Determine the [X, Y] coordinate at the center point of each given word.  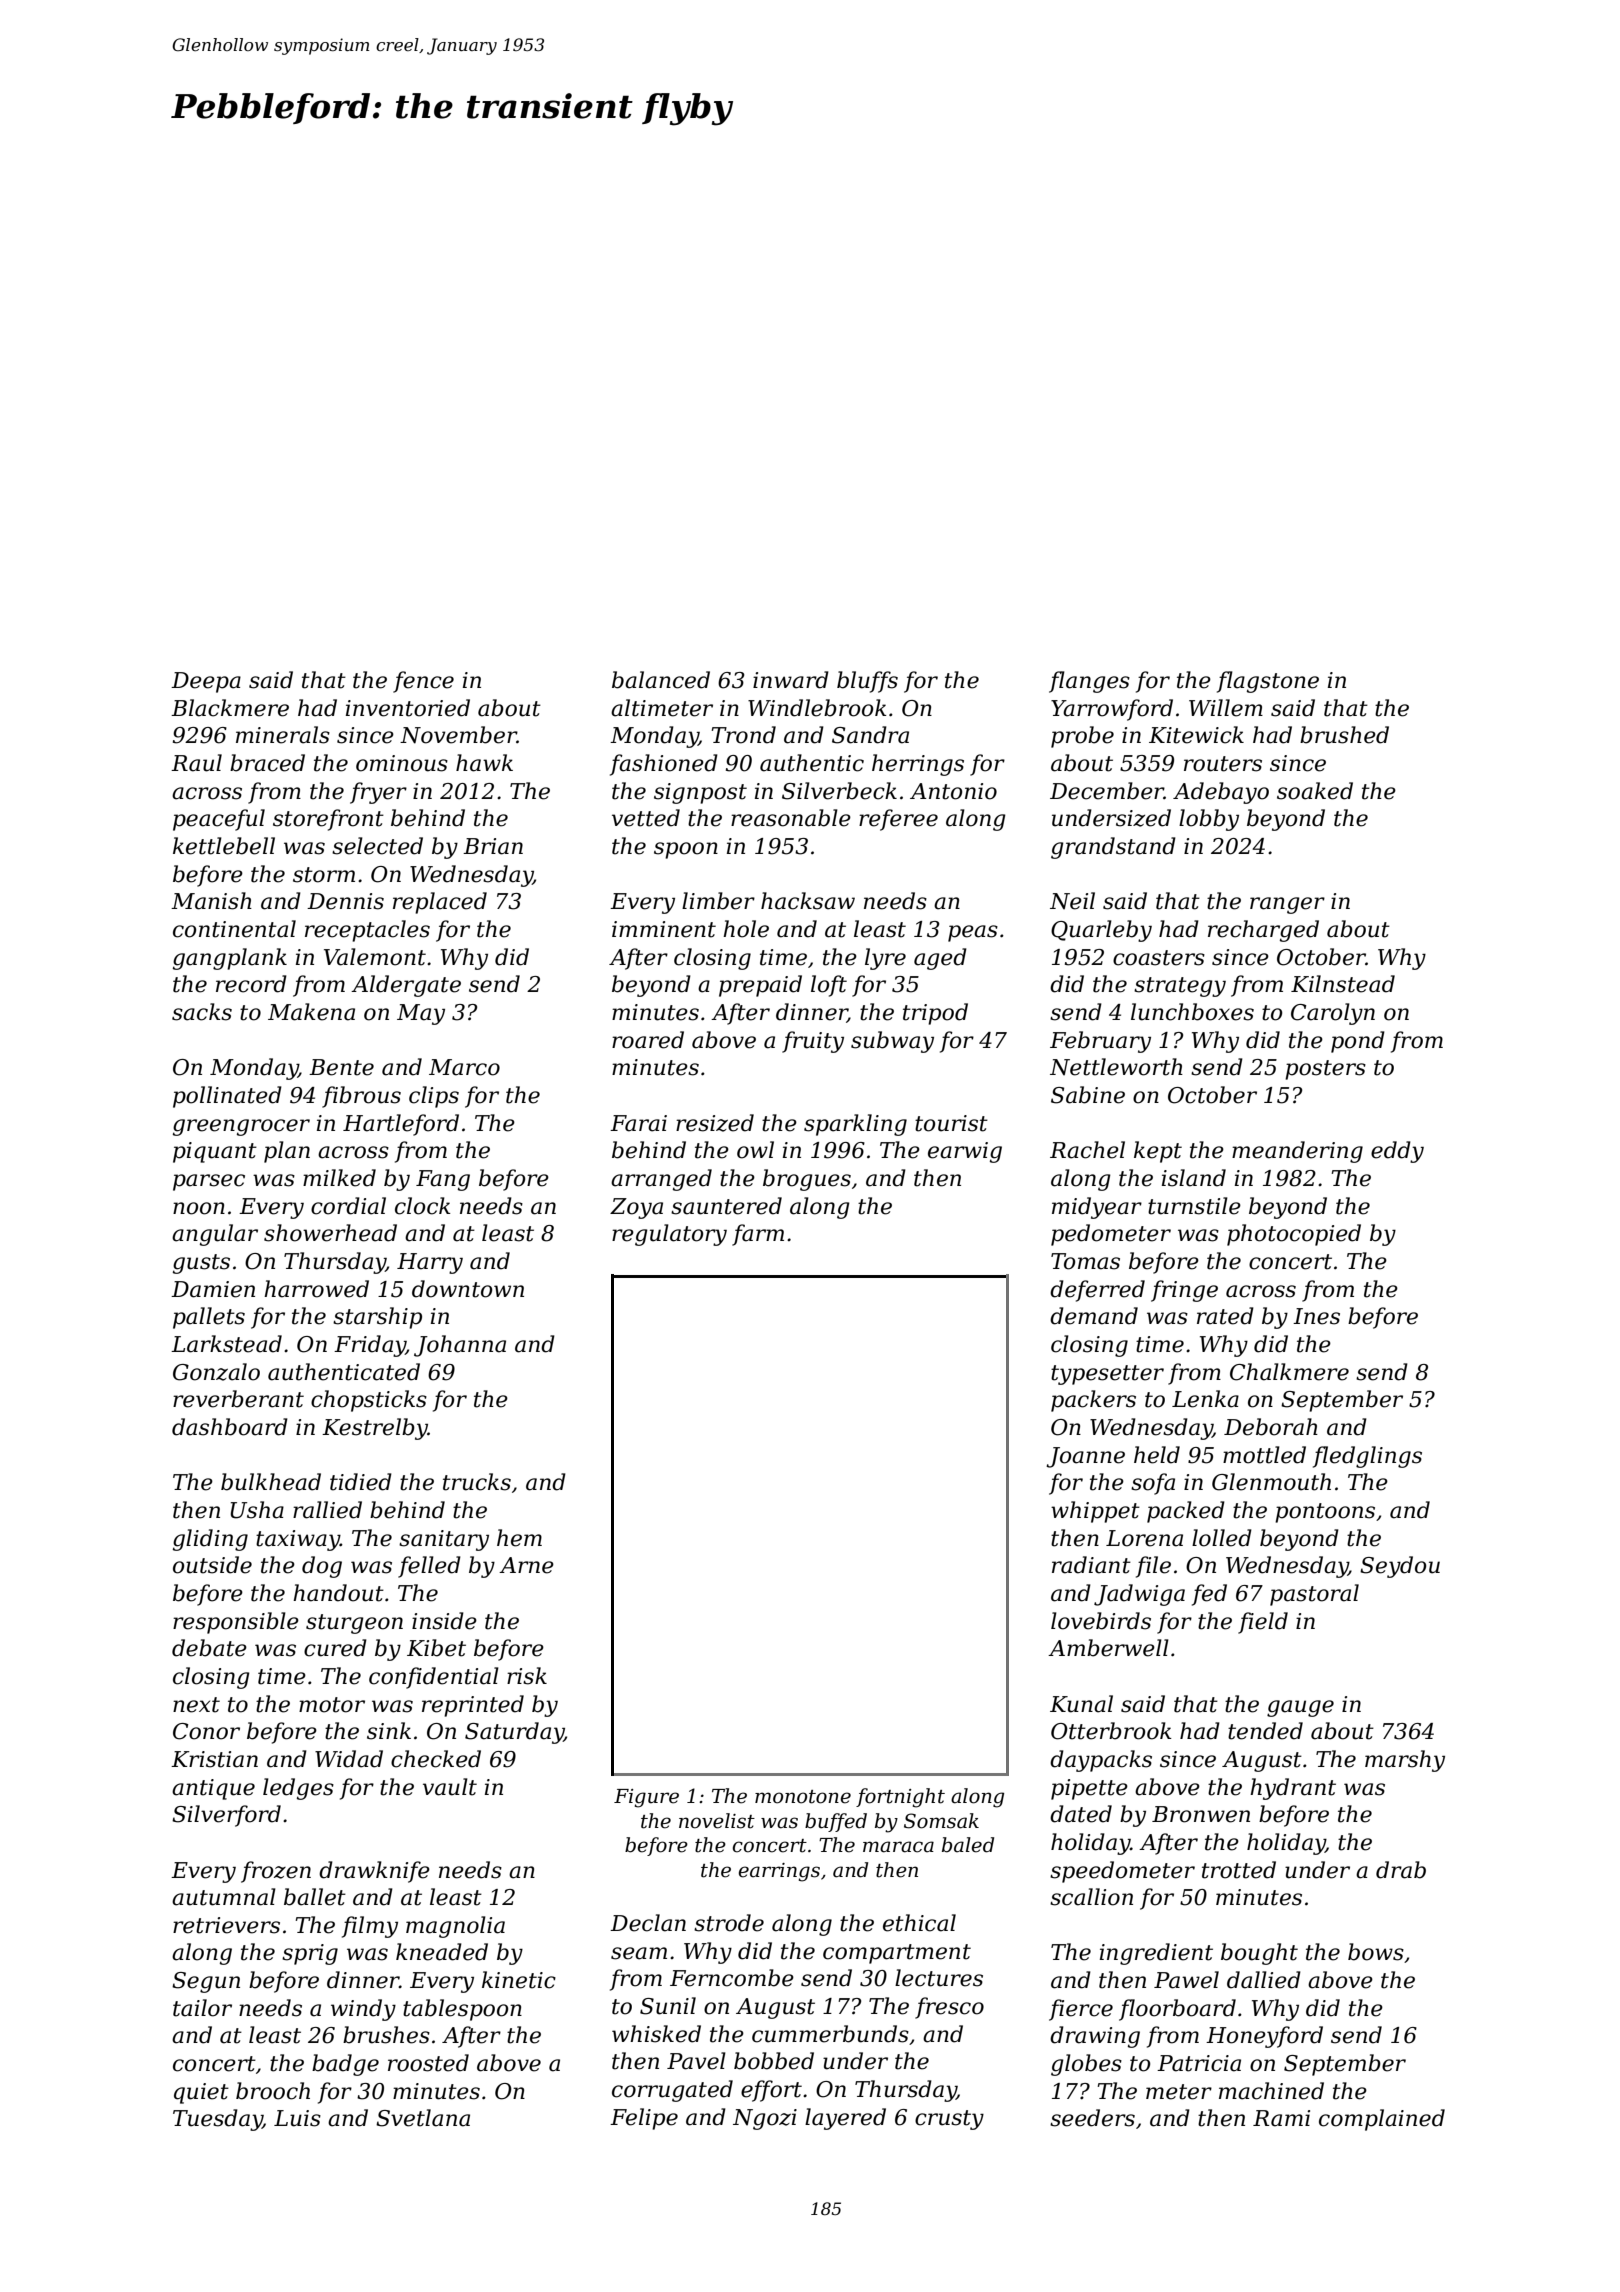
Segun [206, 1982]
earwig [965, 1152]
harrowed [316, 1289]
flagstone [1268, 682]
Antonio [953, 791]
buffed [836, 1822]
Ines [1316, 1316]
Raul [196, 763]
